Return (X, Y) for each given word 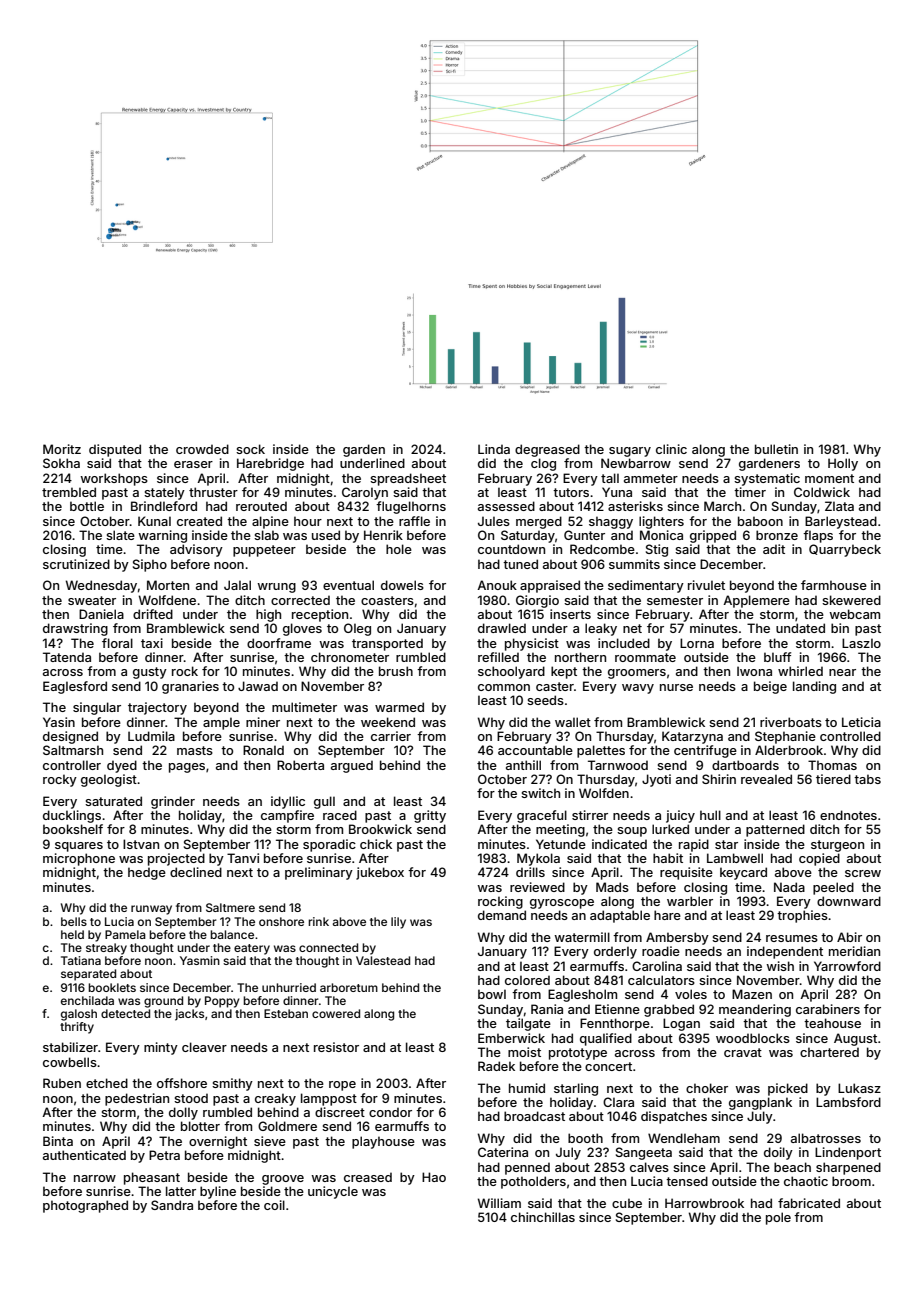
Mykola (538, 859)
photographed (85, 1206)
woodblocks (753, 1038)
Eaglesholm (582, 995)
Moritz (62, 449)
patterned (775, 830)
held (72, 934)
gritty (430, 816)
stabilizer (70, 1047)
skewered (851, 600)
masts (195, 750)
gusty (150, 673)
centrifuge (705, 751)
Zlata (839, 506)
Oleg (357, 629)
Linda (494, 449)
